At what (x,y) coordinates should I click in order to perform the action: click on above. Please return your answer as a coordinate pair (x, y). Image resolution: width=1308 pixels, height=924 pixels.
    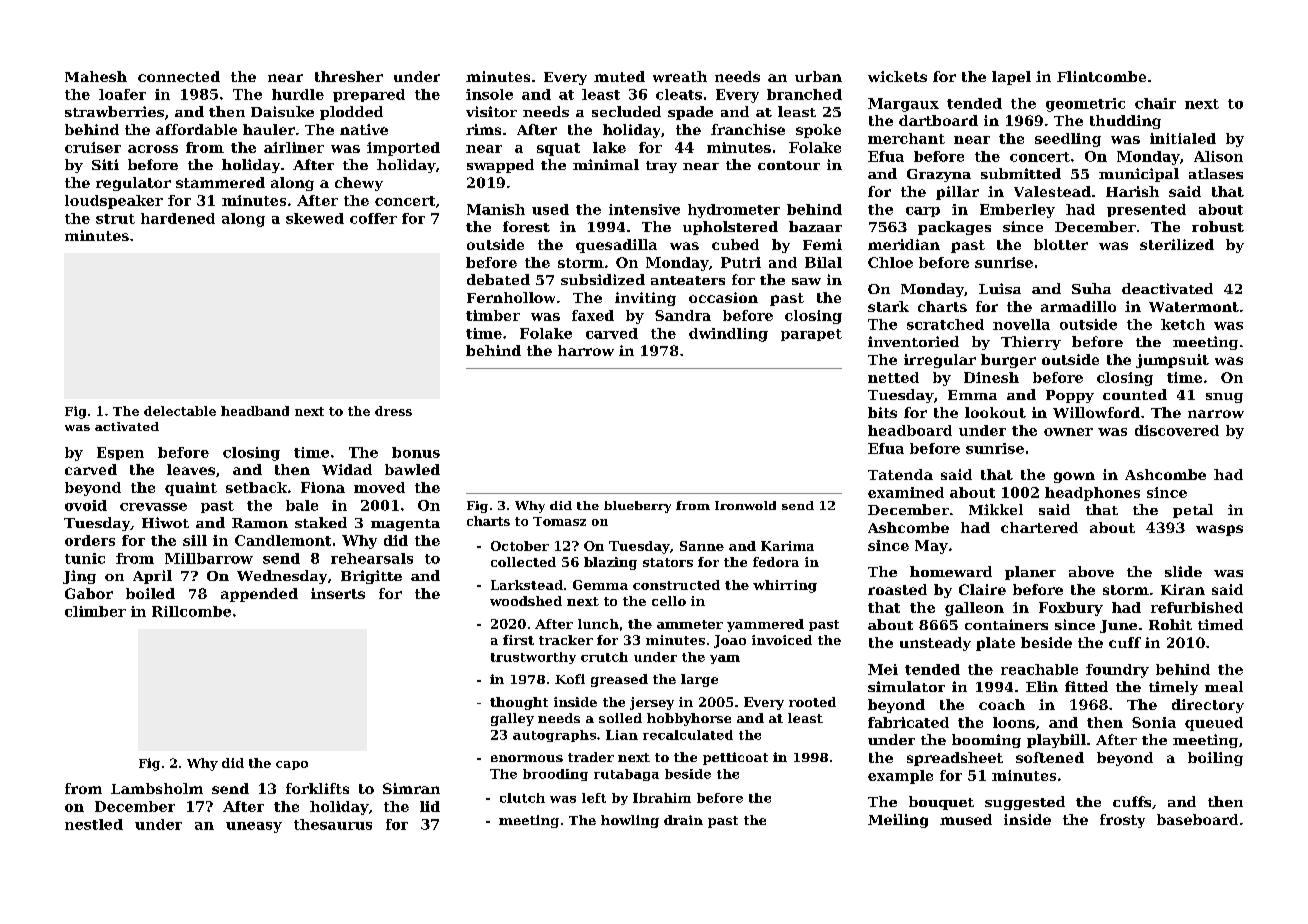
    Looking at the image, I should click on (1091, 571).
